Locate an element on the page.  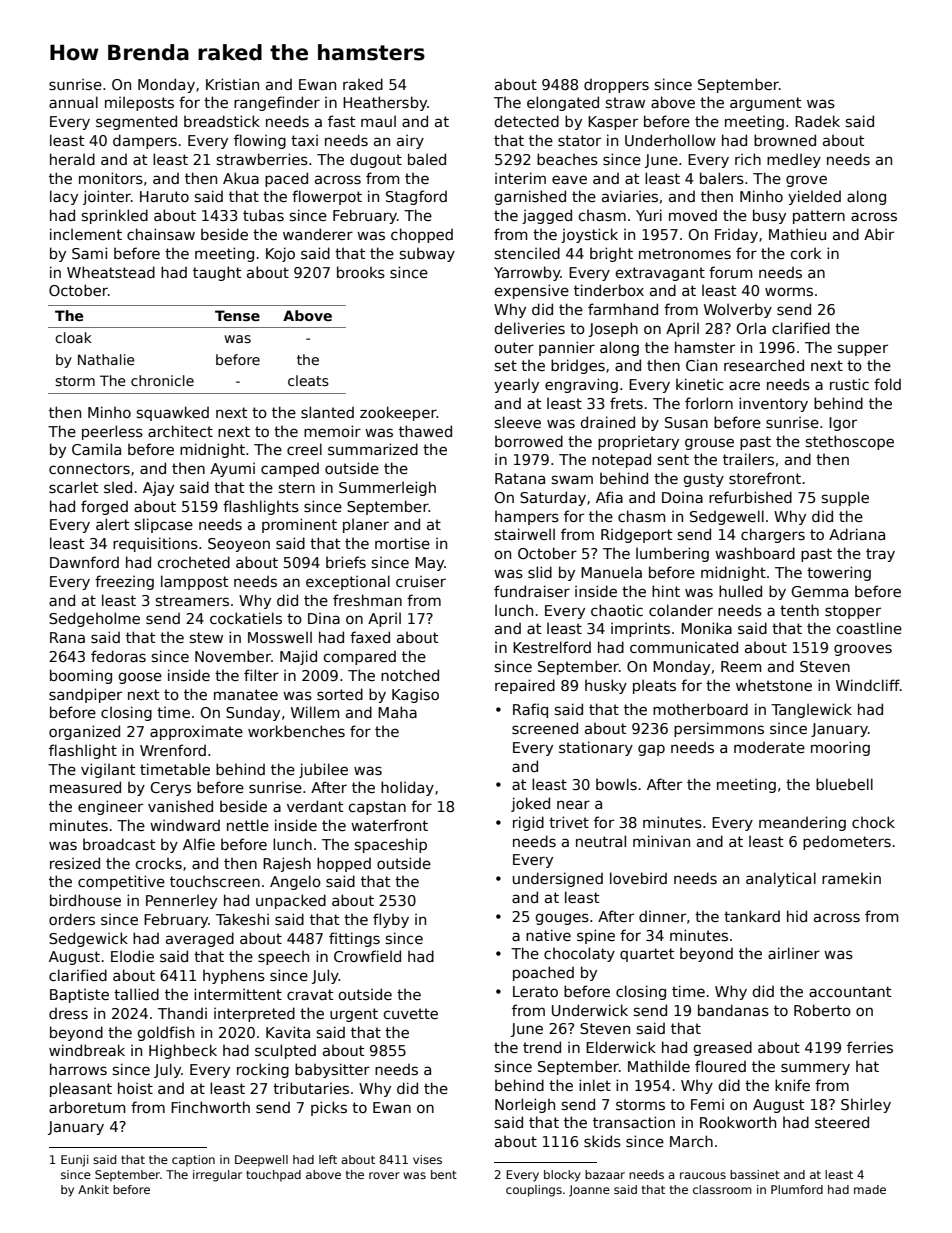
busy is located at coordinates (769, 216).
